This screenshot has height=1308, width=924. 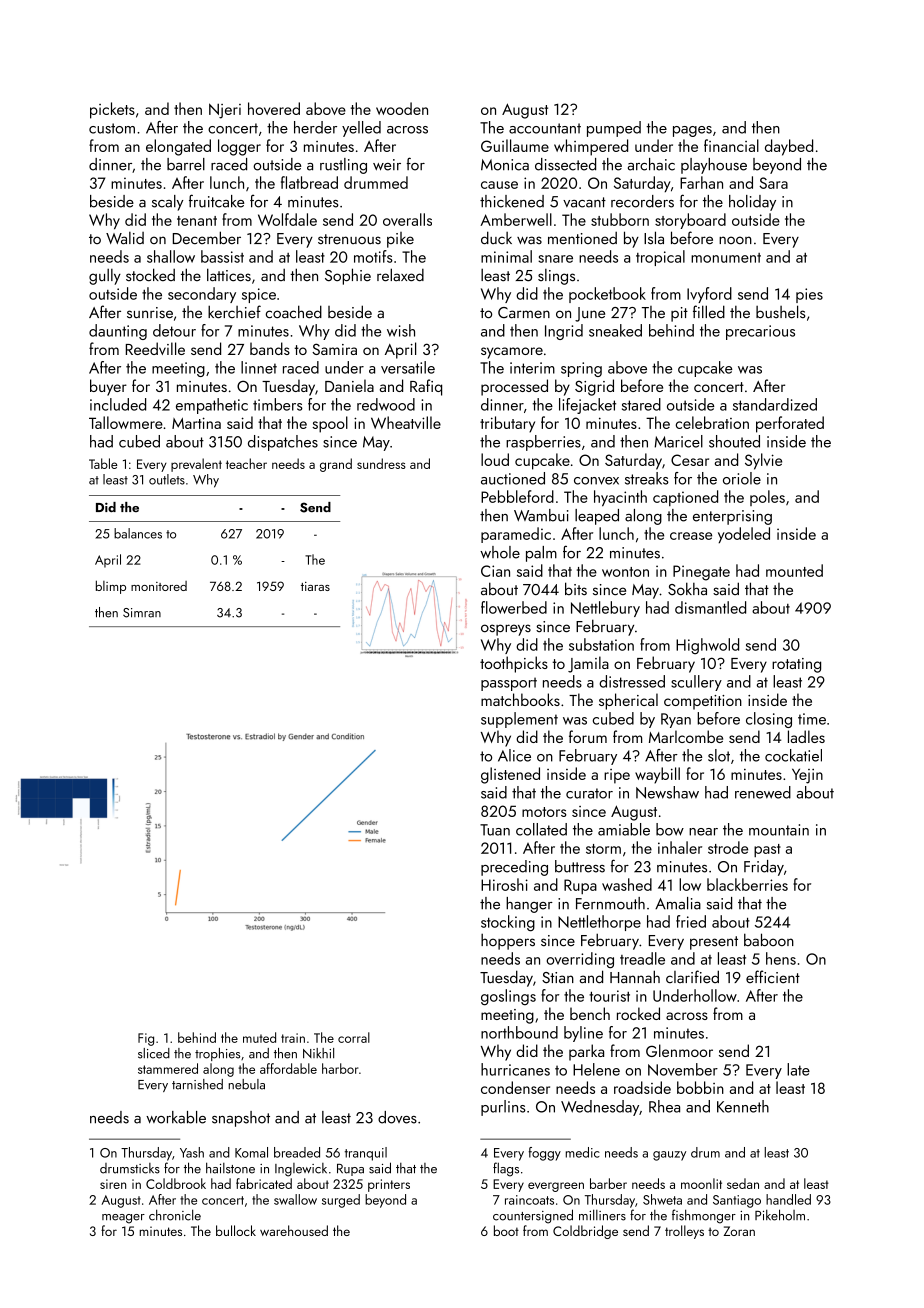 What do you see at coordinates (288, 1068) in the screenshot?
I see `affordable` at bounding box center [288, 1068].
